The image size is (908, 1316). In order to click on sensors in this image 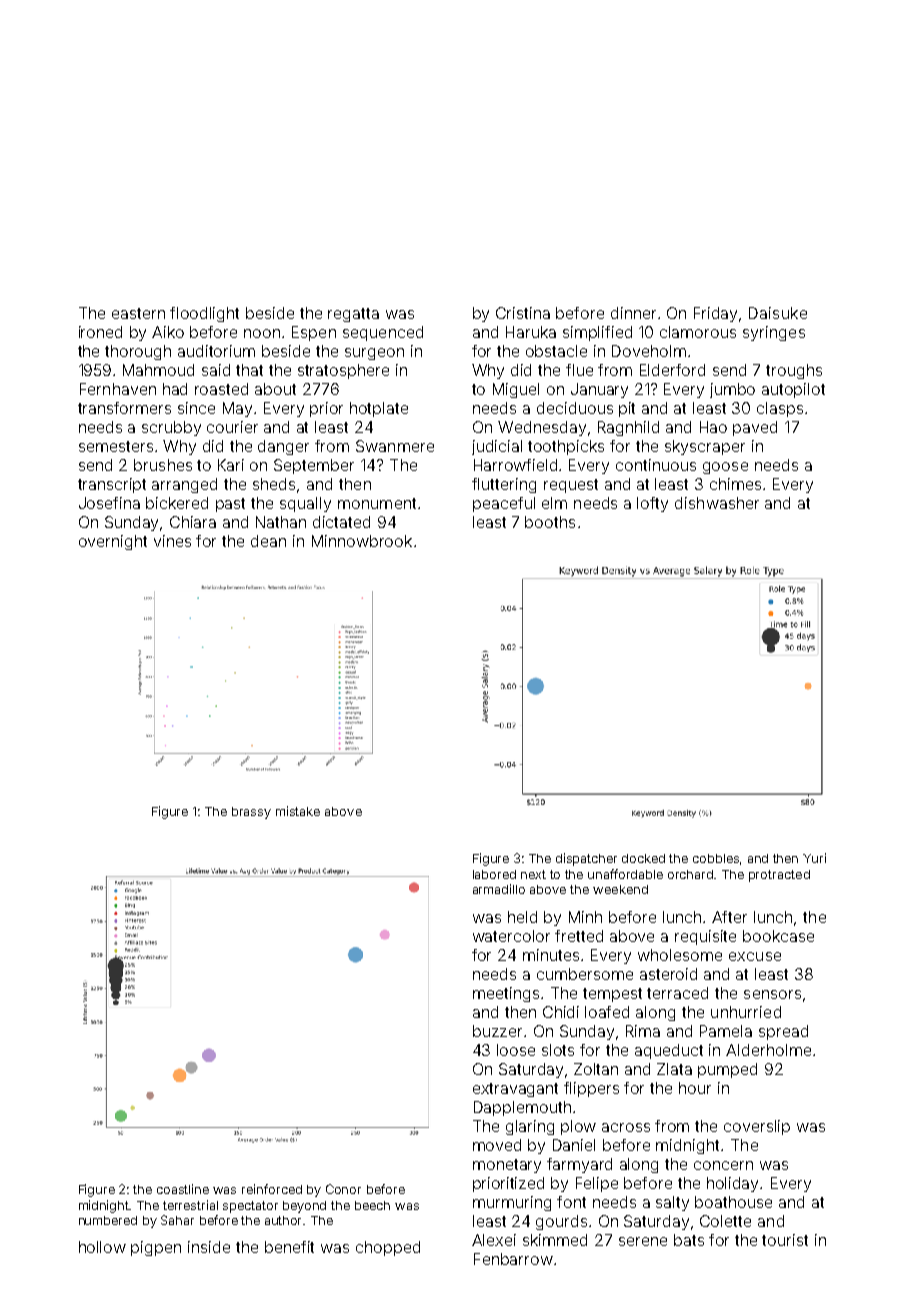, I will do `click(772, 994)`.
